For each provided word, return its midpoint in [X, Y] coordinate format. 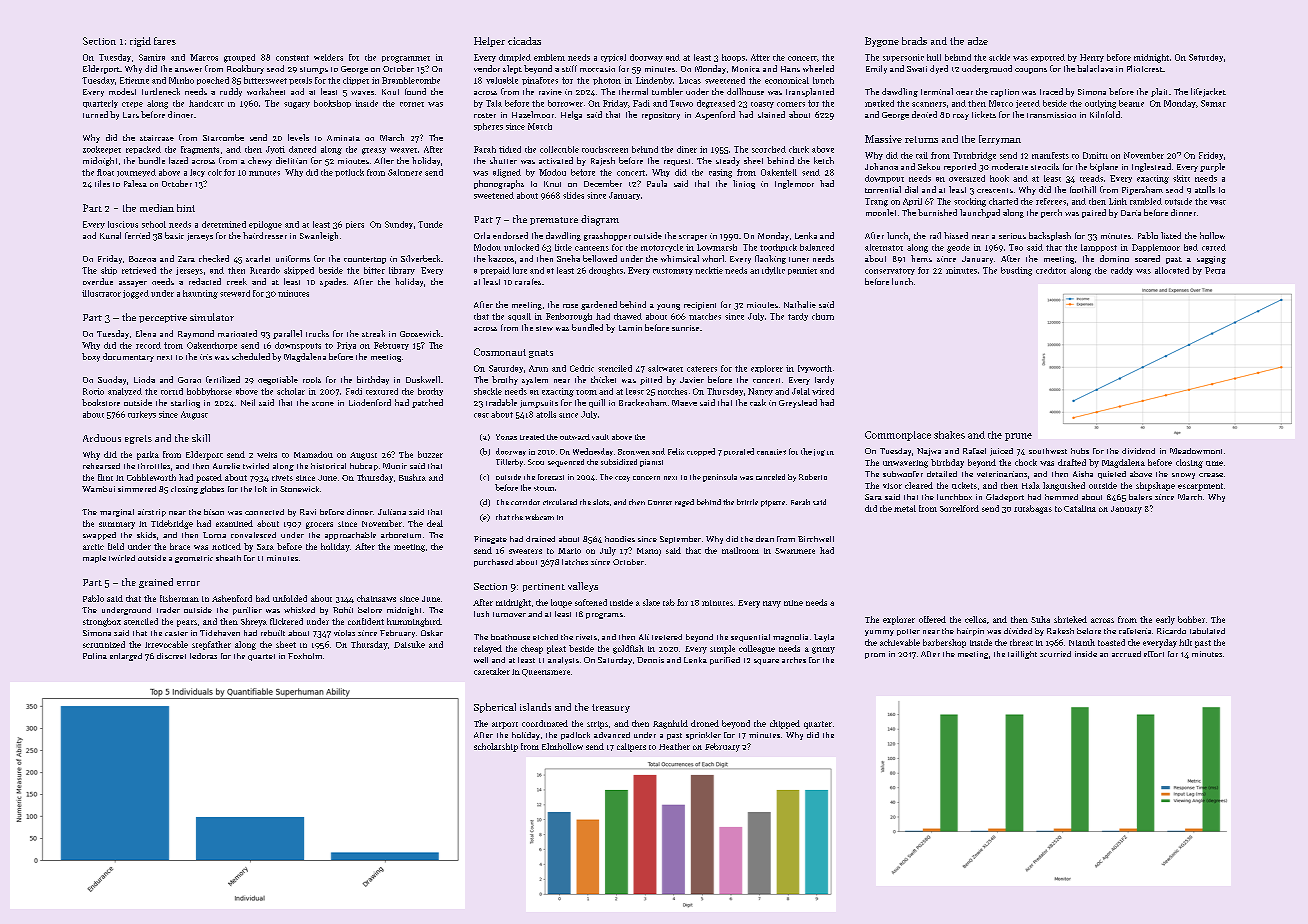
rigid [140, 42]
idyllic [773, 271]
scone [323, 404]
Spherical [495, 708]
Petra [1215, 270]
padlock [575, 736]
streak [373, 333]
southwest [1048, 451]
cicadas [524, 41]
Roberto [813, 477]
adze [978, 41]
